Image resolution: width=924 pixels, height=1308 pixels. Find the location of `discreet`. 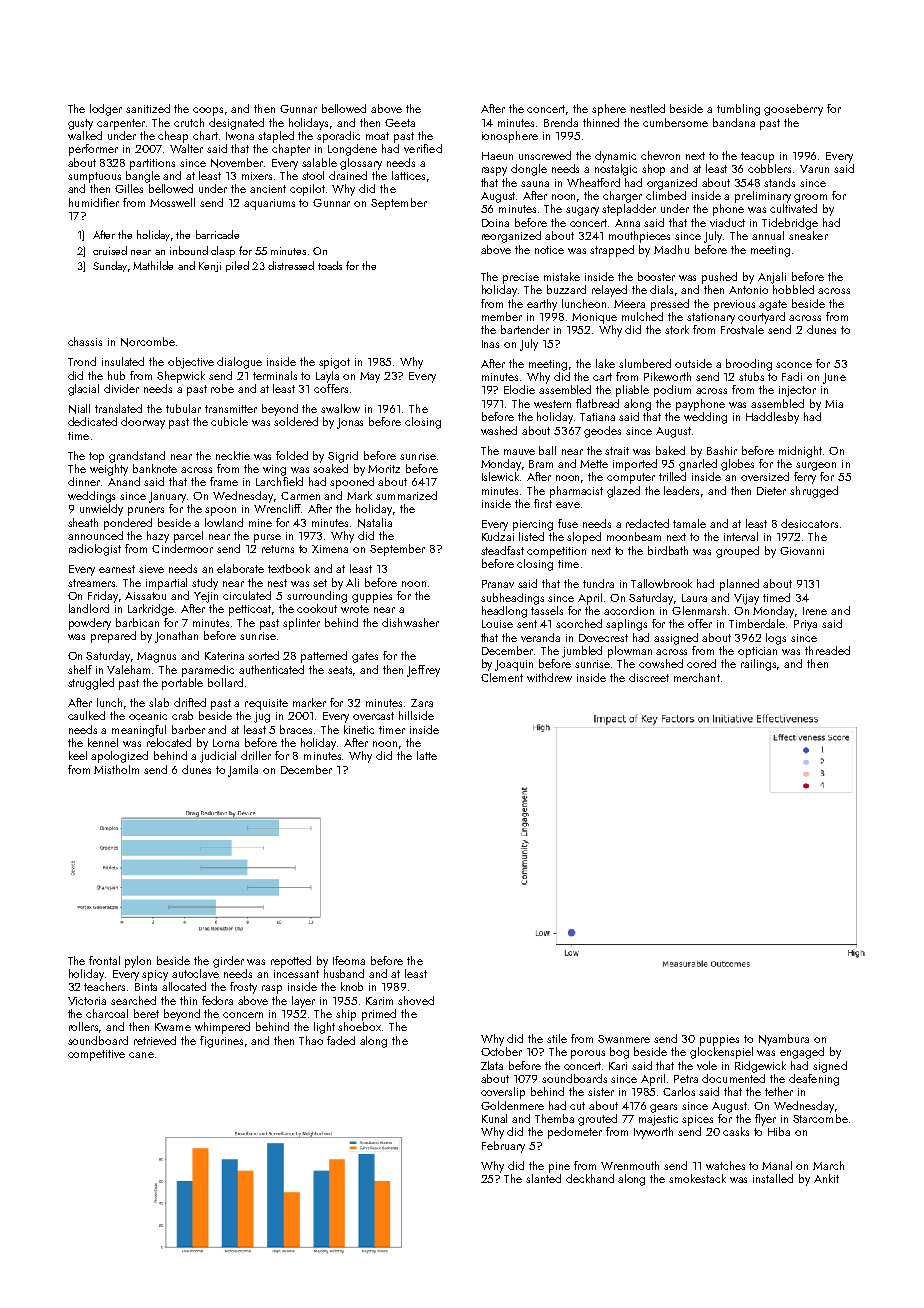

discreet is located at coordinates (649, 677).
